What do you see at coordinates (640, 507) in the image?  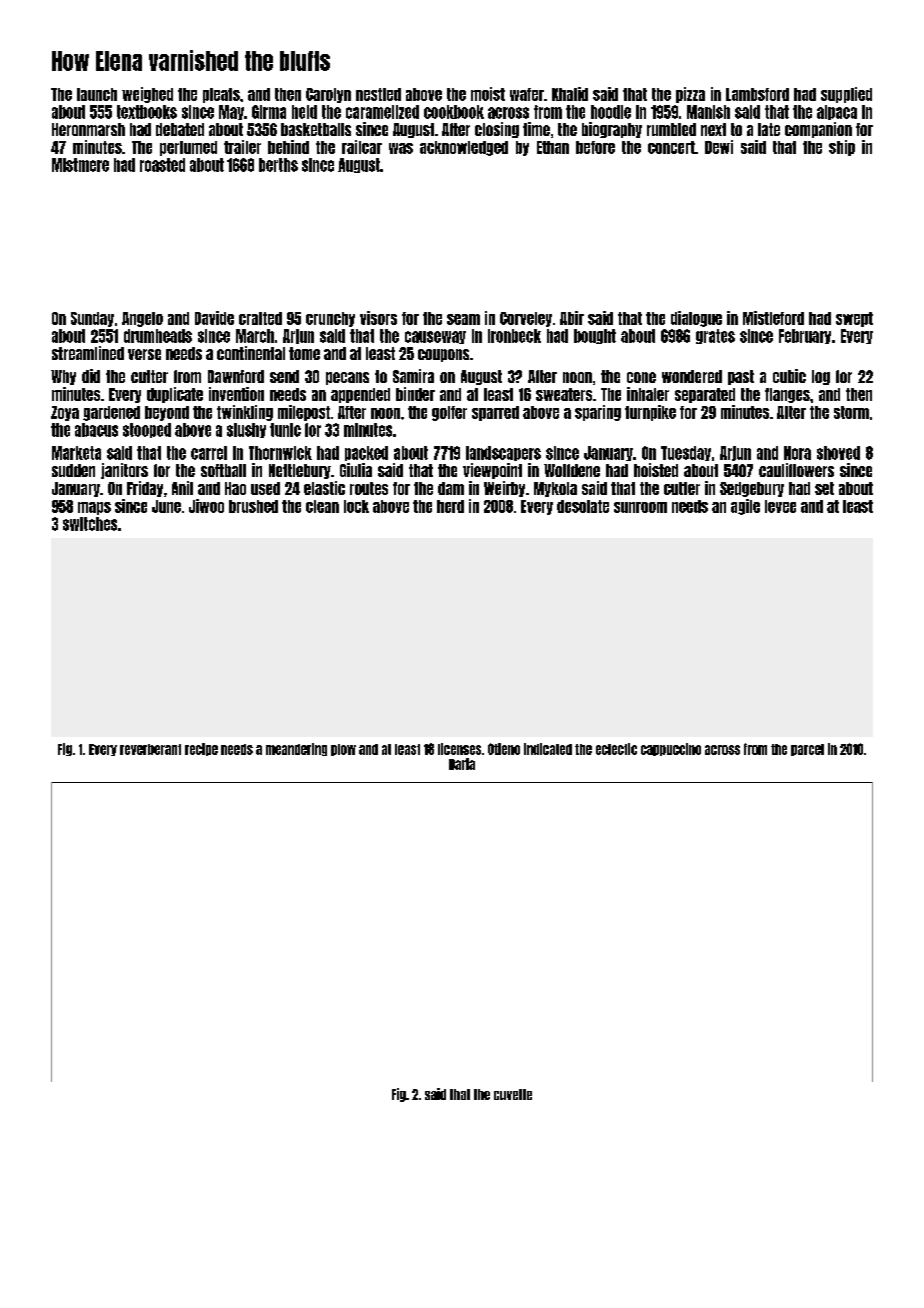 I see `sunroom` at bounding box center [640, 507].
